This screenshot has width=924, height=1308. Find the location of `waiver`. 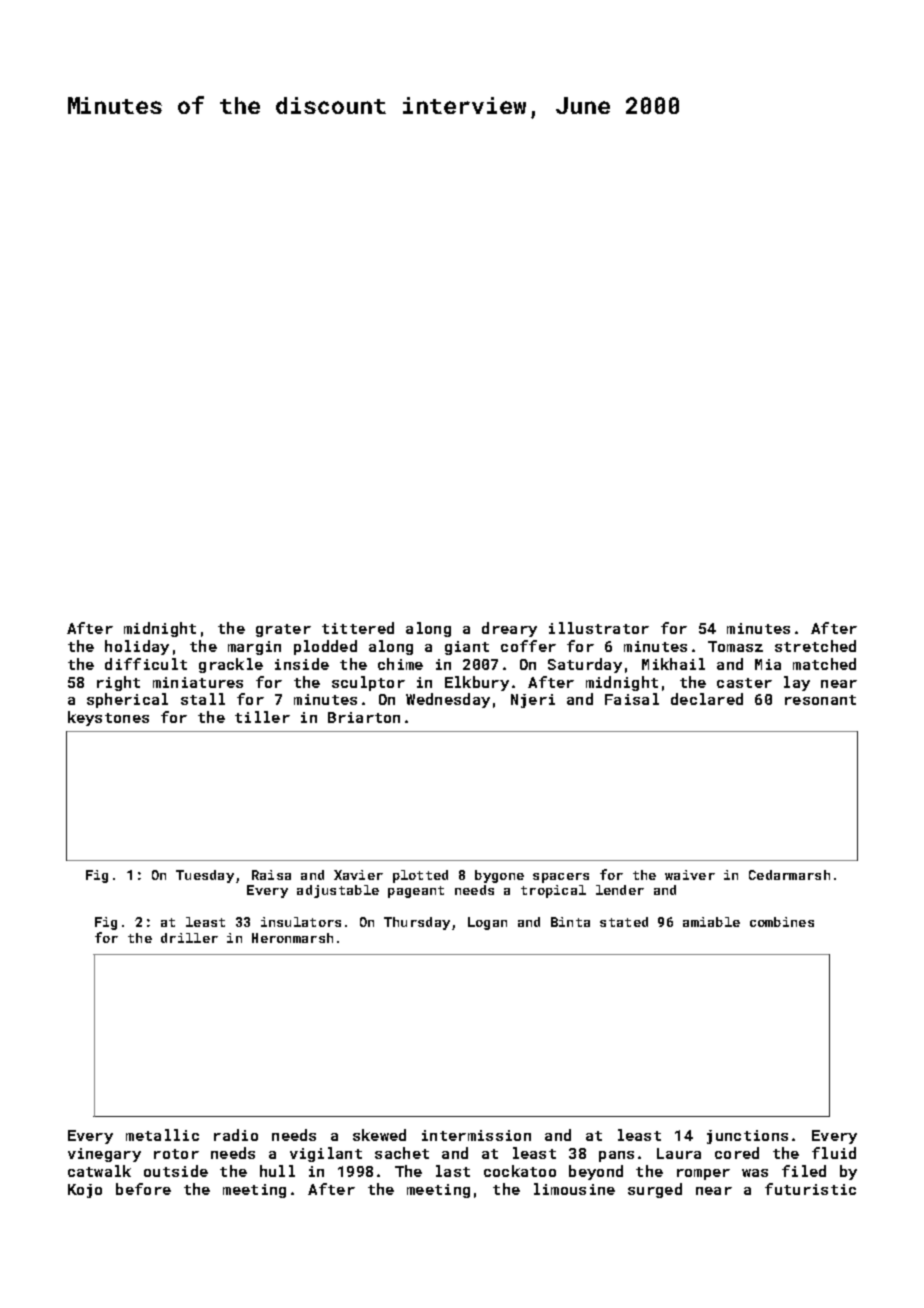

waiver is located at coordinates (690, 875).
